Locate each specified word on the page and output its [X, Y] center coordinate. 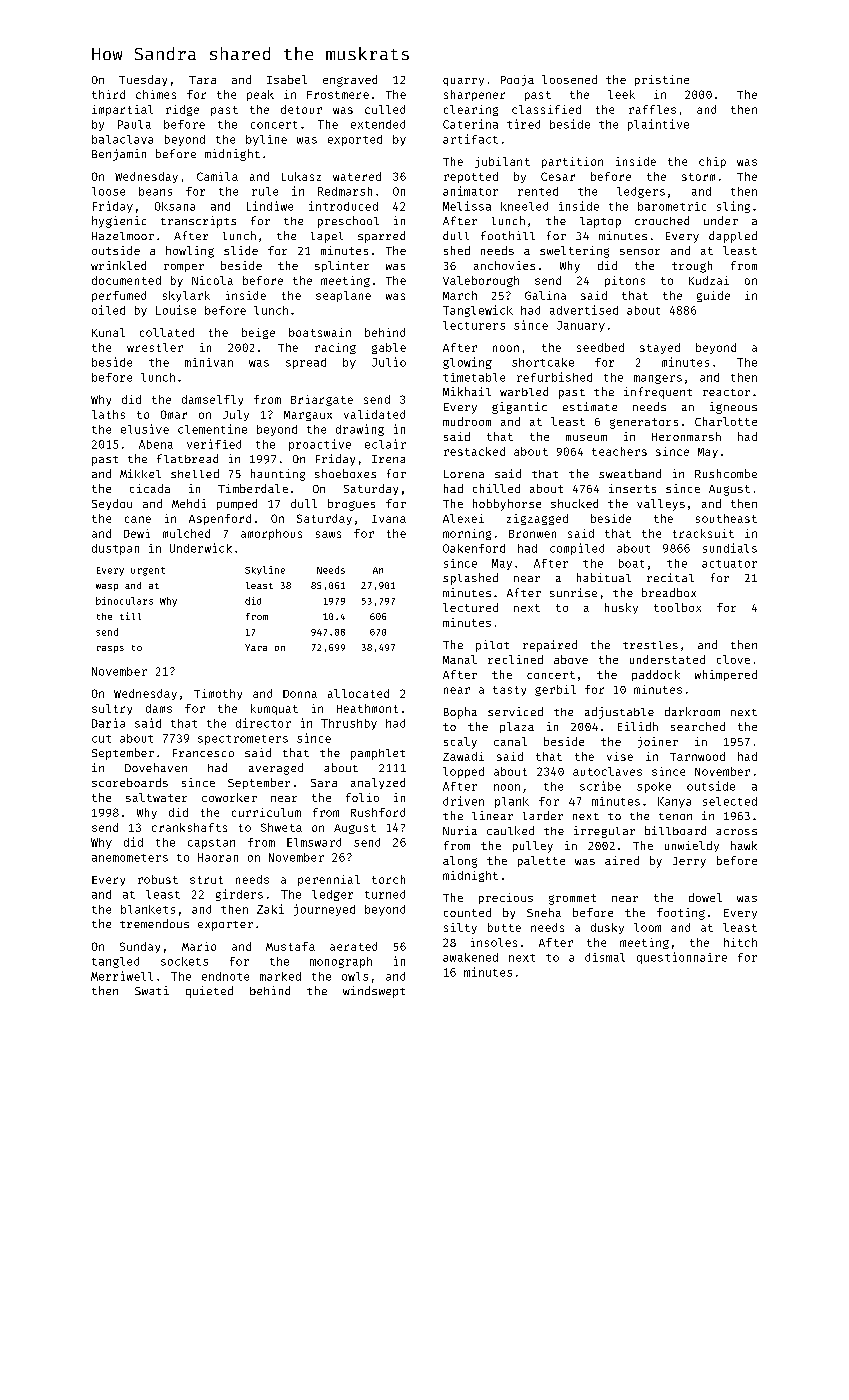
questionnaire [682, 958]
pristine [662, 80]
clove [733, 659]
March [460, 295]
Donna [300, 694]
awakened [470, 957]
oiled [108, 310]
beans [155, 191]
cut [101, 739]
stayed [660, 348]
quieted [209, 992]
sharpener [474, 95]
